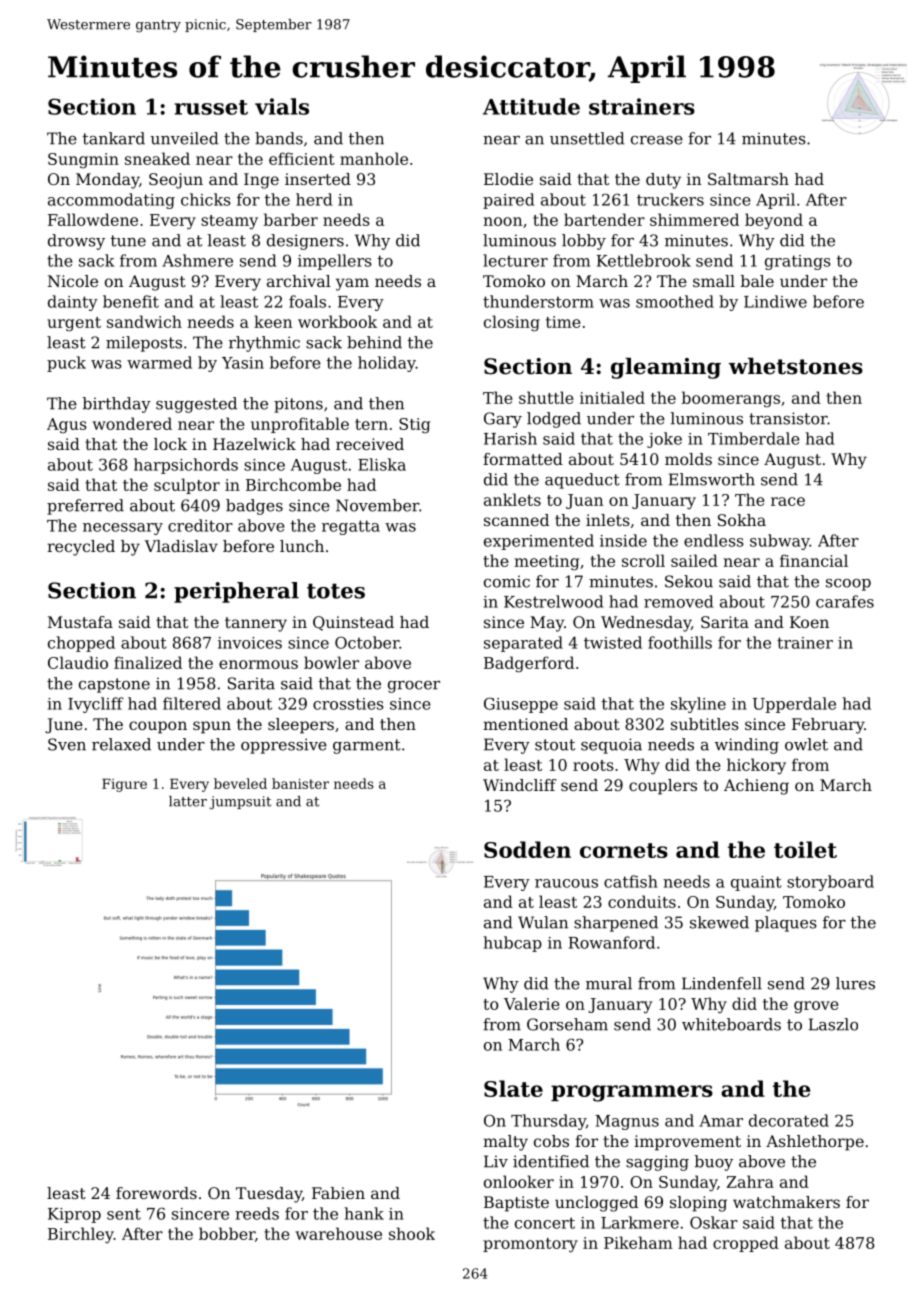 The image size is (924, 1308). What do you see at coordinates (643, 260) in the image?
I see `Kettlebrook` at bounding box center [643, 260].
